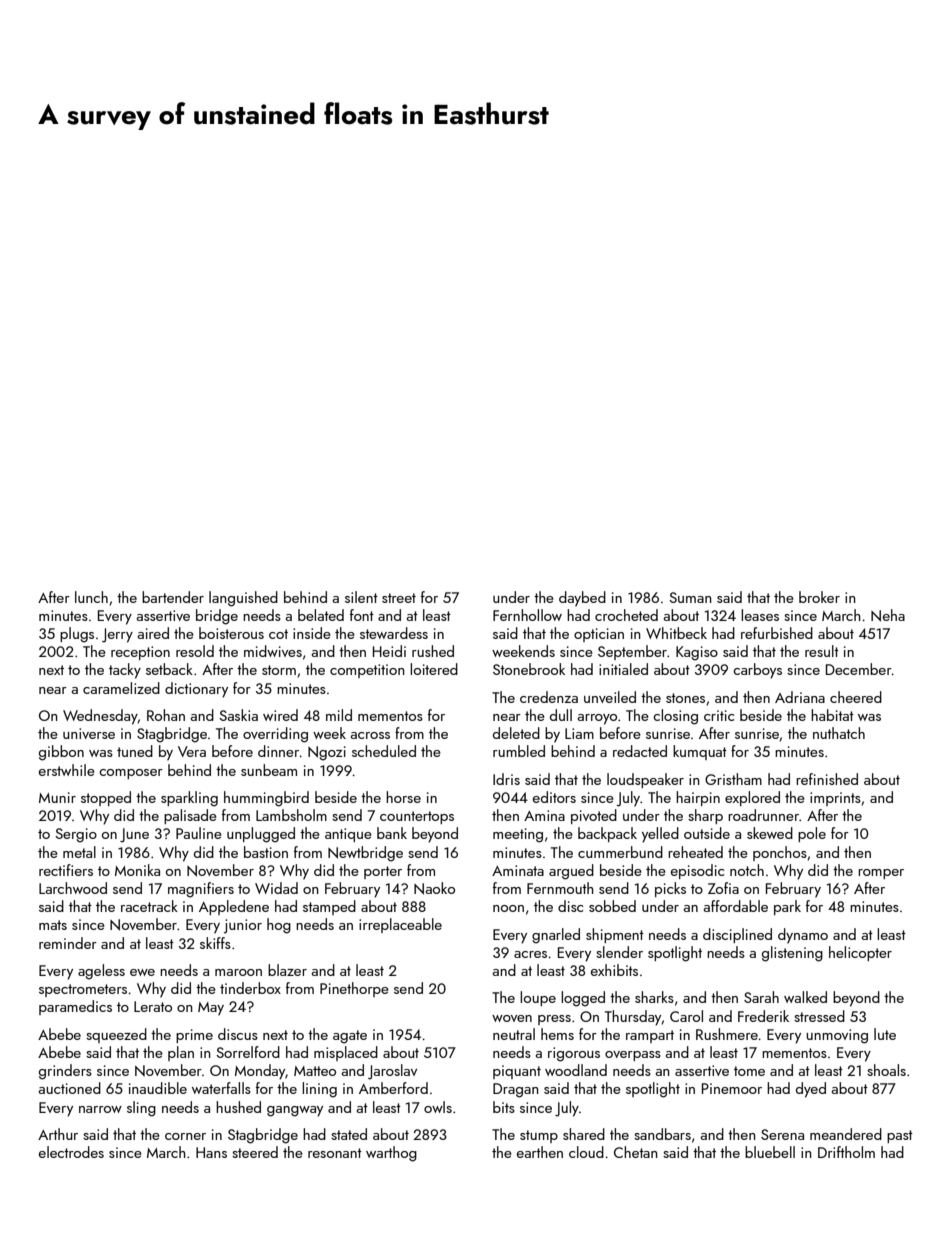  What do you see at coordinates (700, 752) in the screenshot?
I see `kumquat` at bounding box center [700, 752].
